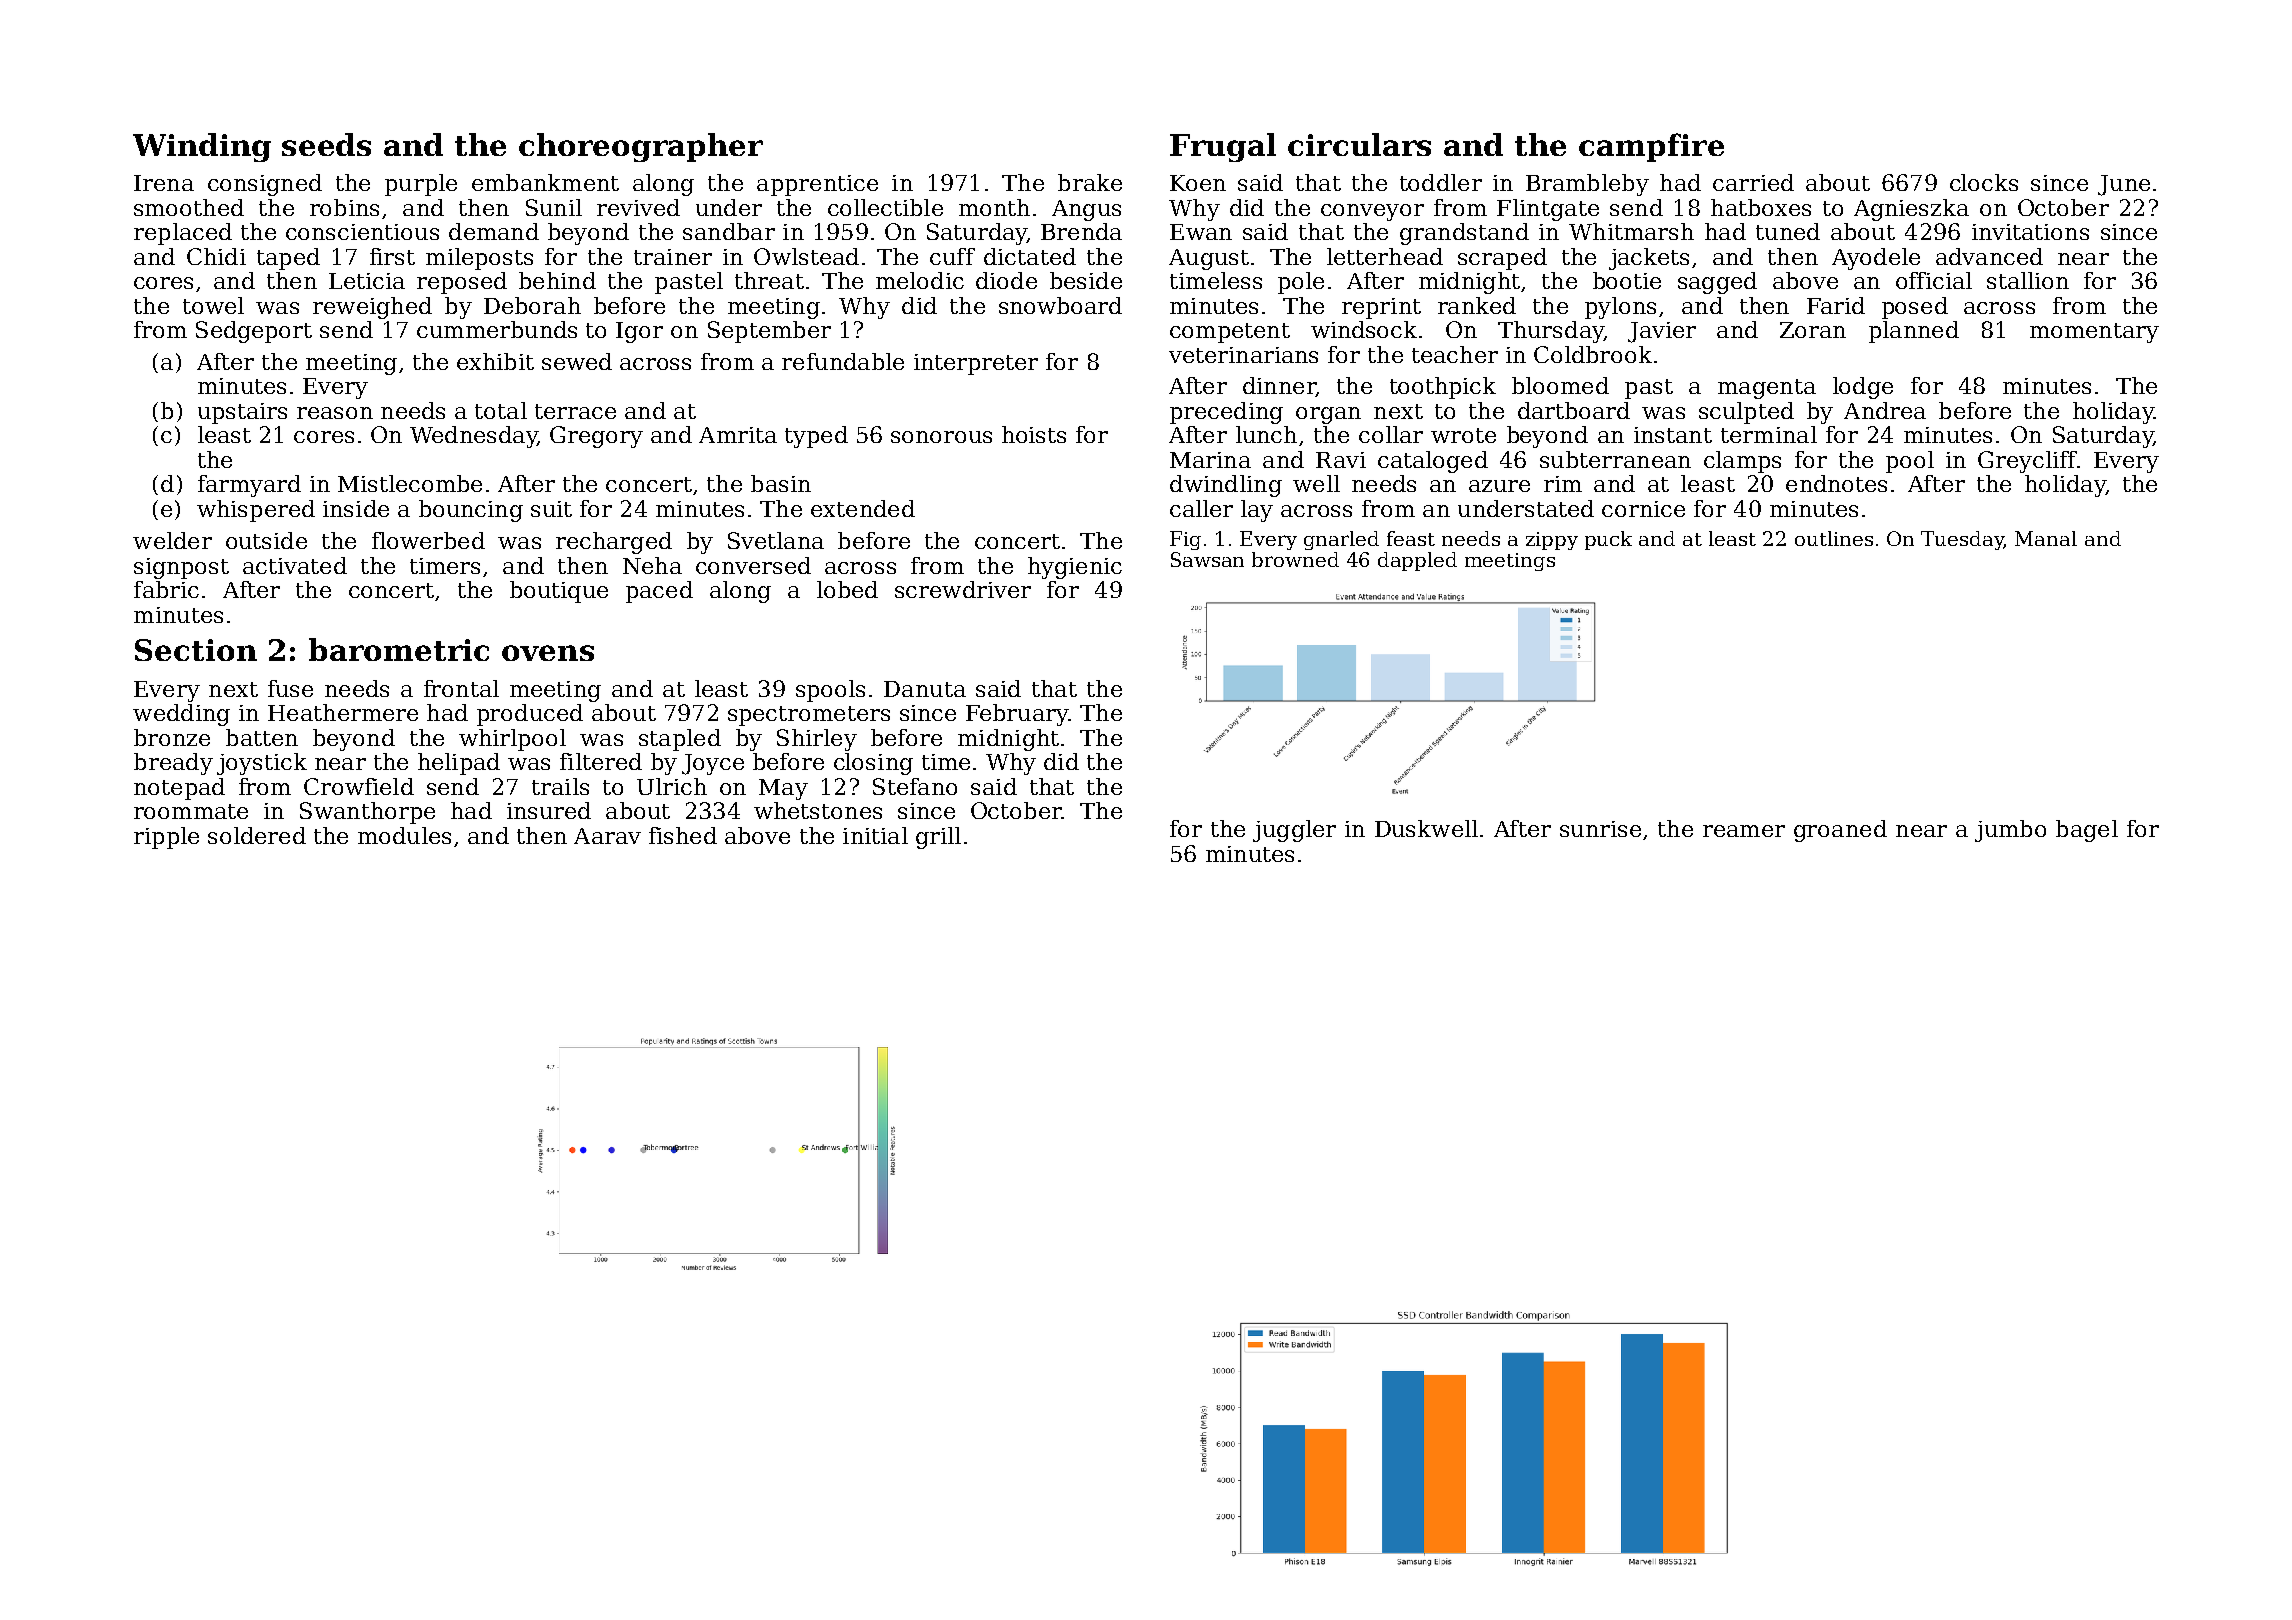  What do you see at coordinates (2087, 831) in the page?
I see `bagel` at bounding box center [2087, 831].
